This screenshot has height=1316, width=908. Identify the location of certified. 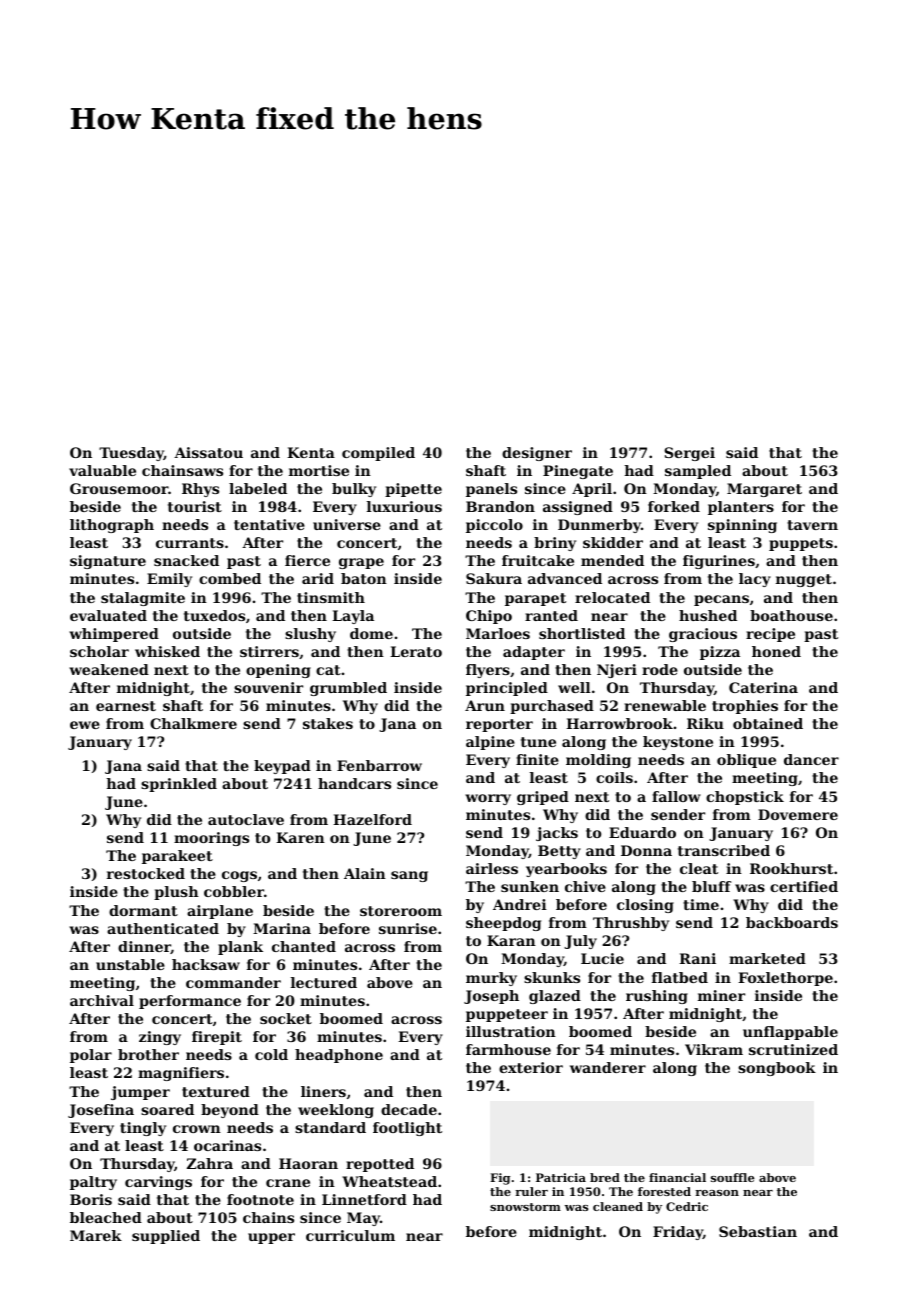
(804, 886).
